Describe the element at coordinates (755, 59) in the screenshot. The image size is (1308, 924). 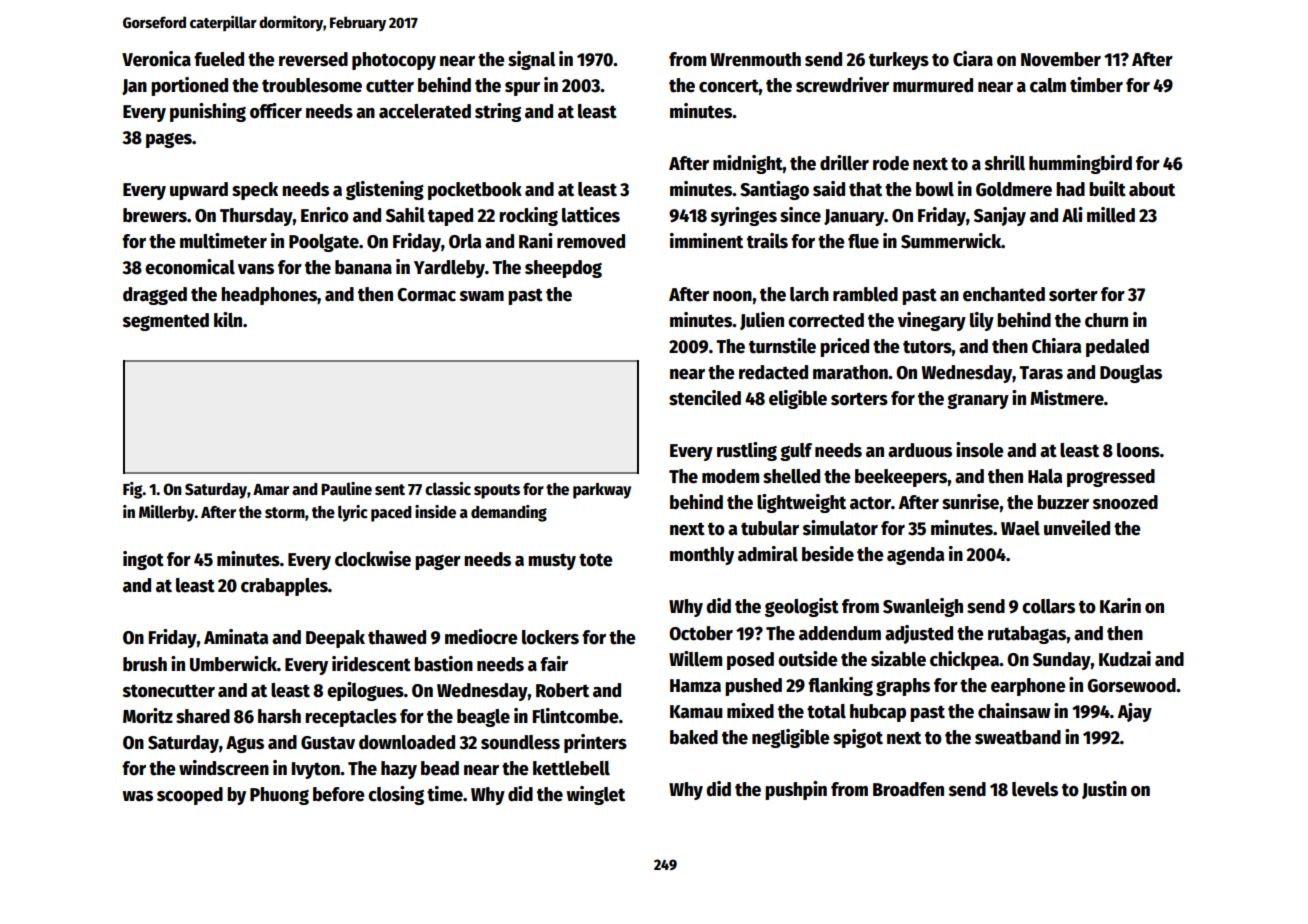
I see `Wrenmouth` at that location.
